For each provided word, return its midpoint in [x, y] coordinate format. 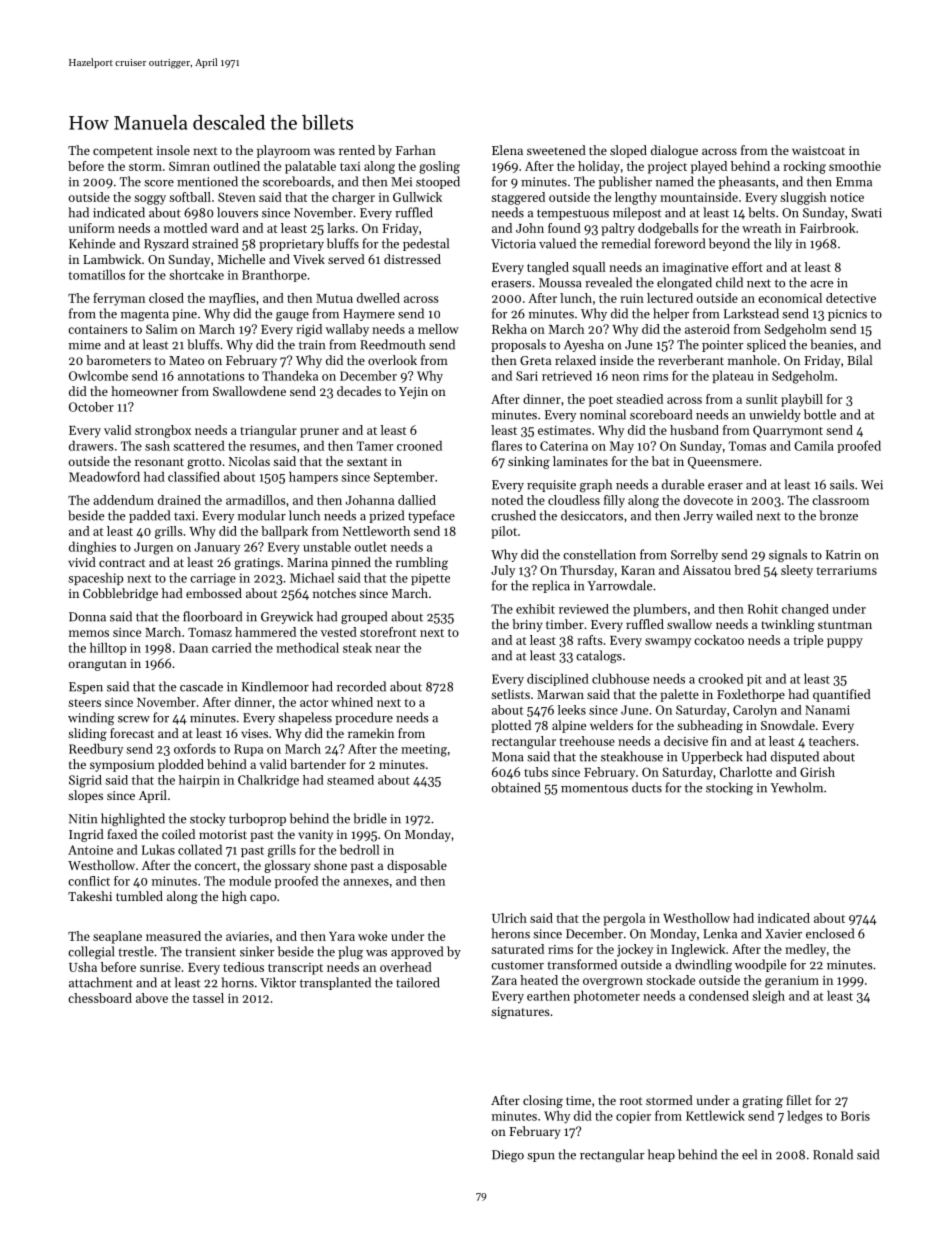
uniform [92, 228]
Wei [872, 485]
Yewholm [797, 787]
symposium [122, 766]
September [404, 477]
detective [851, 298]
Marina [307, 562]
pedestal [426, 244]
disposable [417, 866]
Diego [508, 1156]
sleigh [768, 997]
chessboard [100, 998]
